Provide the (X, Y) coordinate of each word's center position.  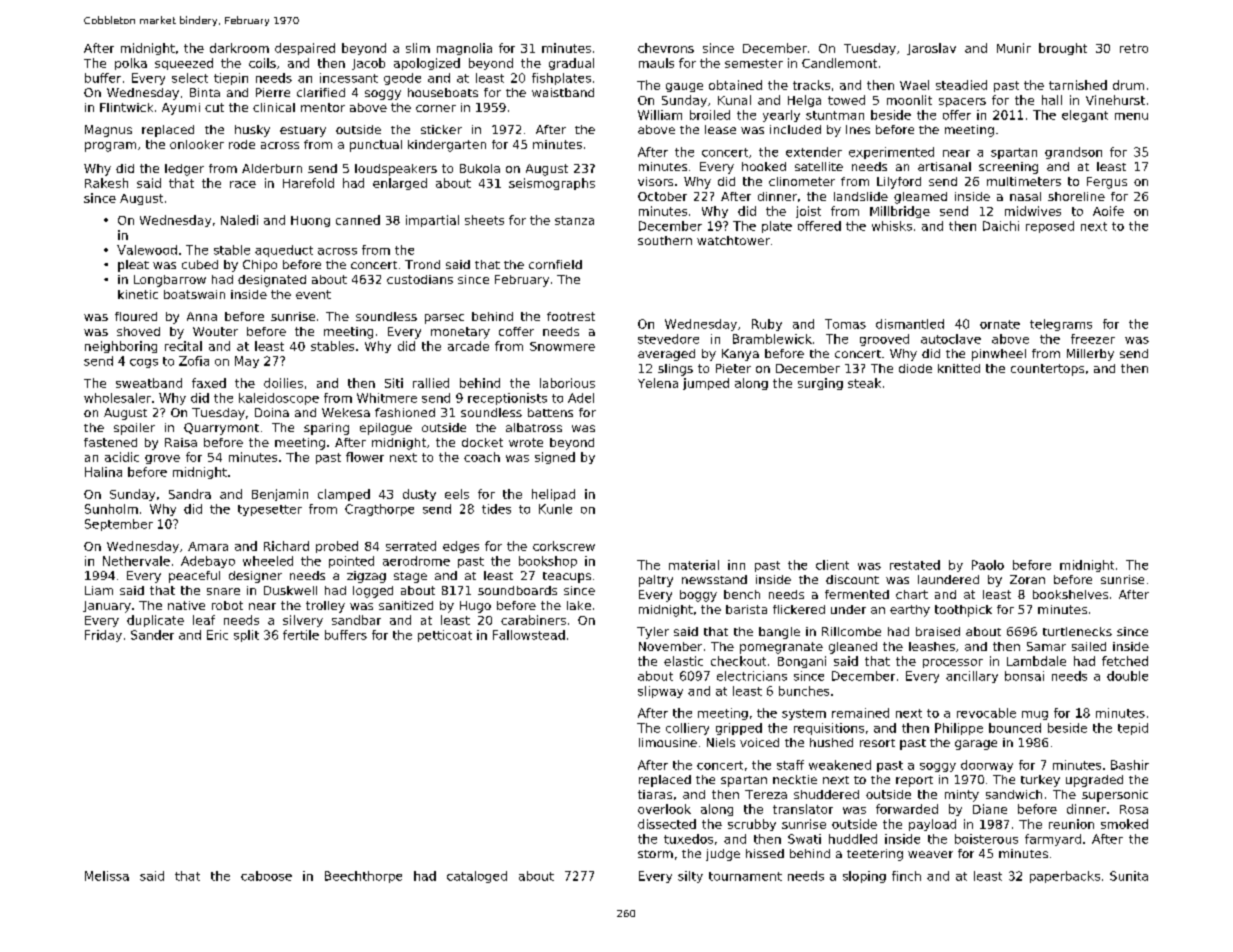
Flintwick (126, 107)
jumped (706, 384)
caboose (266, 876)
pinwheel (999, 355)
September (119, 525)
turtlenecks (1077, 631)
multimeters (1024, 181)
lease (720, 129)
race (243, 184)
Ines (858, 129)
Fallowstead (529, 635)
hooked (764, 166)
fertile (301, 635)
